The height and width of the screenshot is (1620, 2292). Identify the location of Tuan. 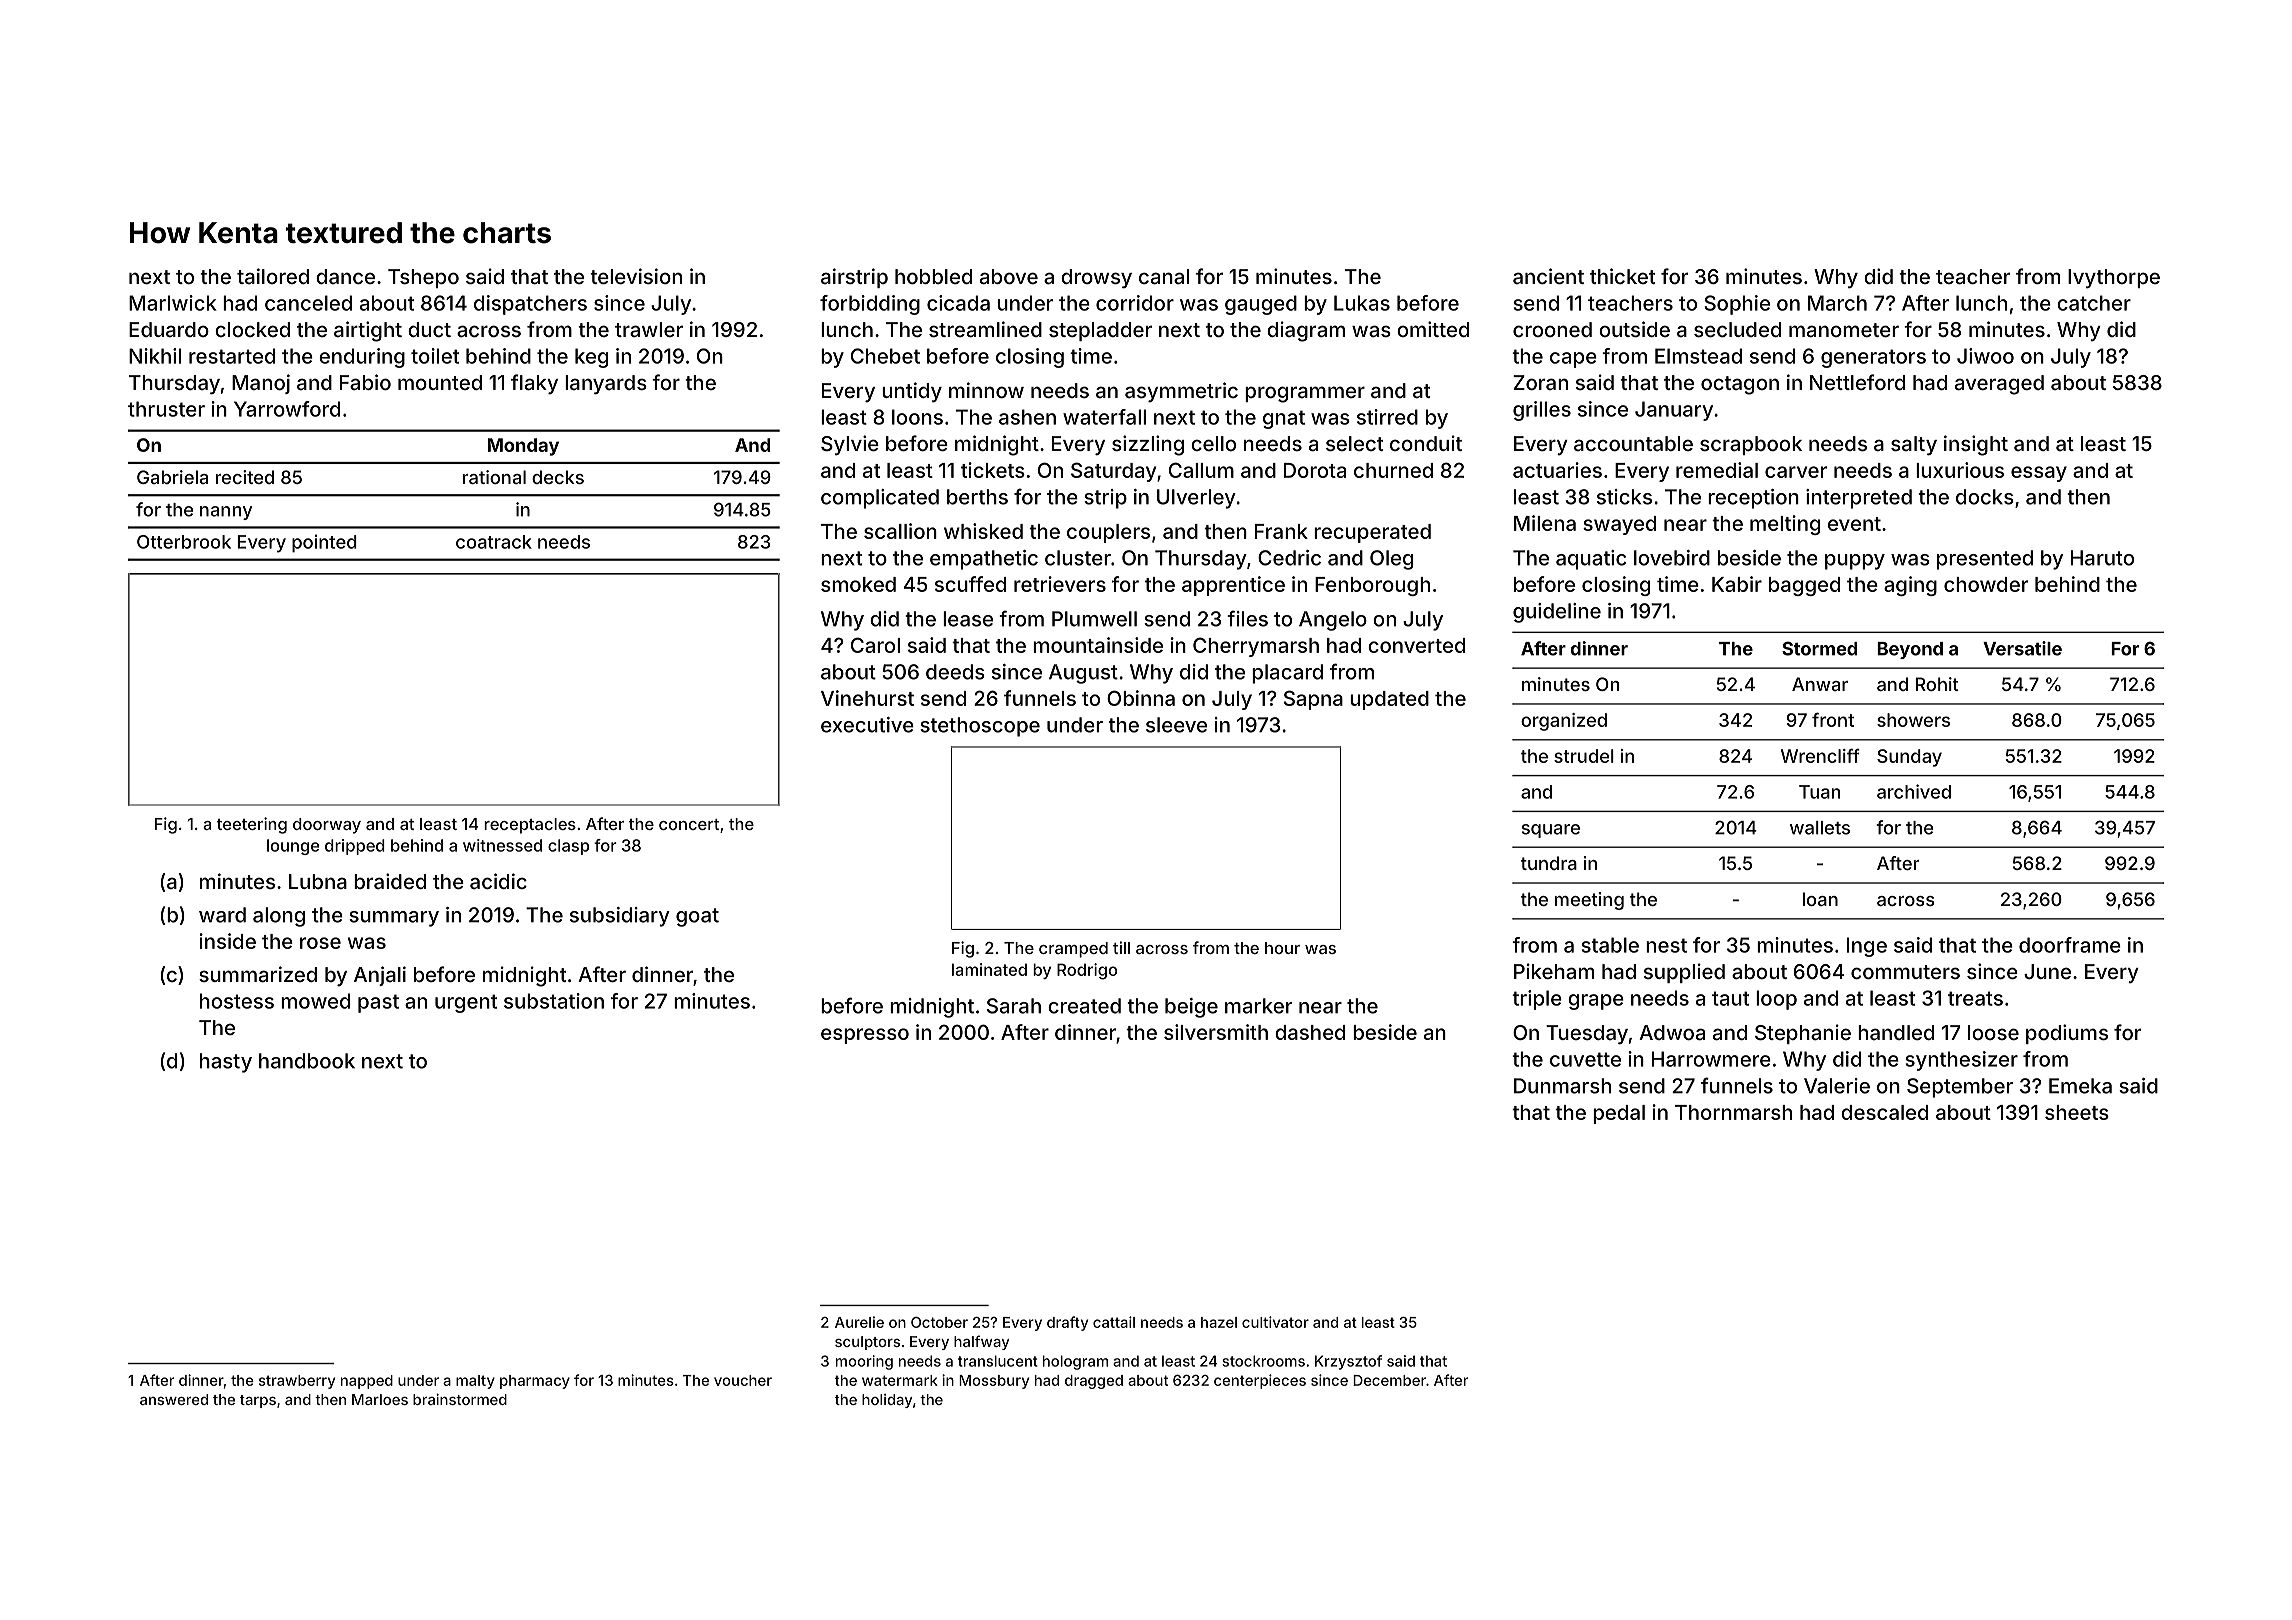
(1819, 792).
